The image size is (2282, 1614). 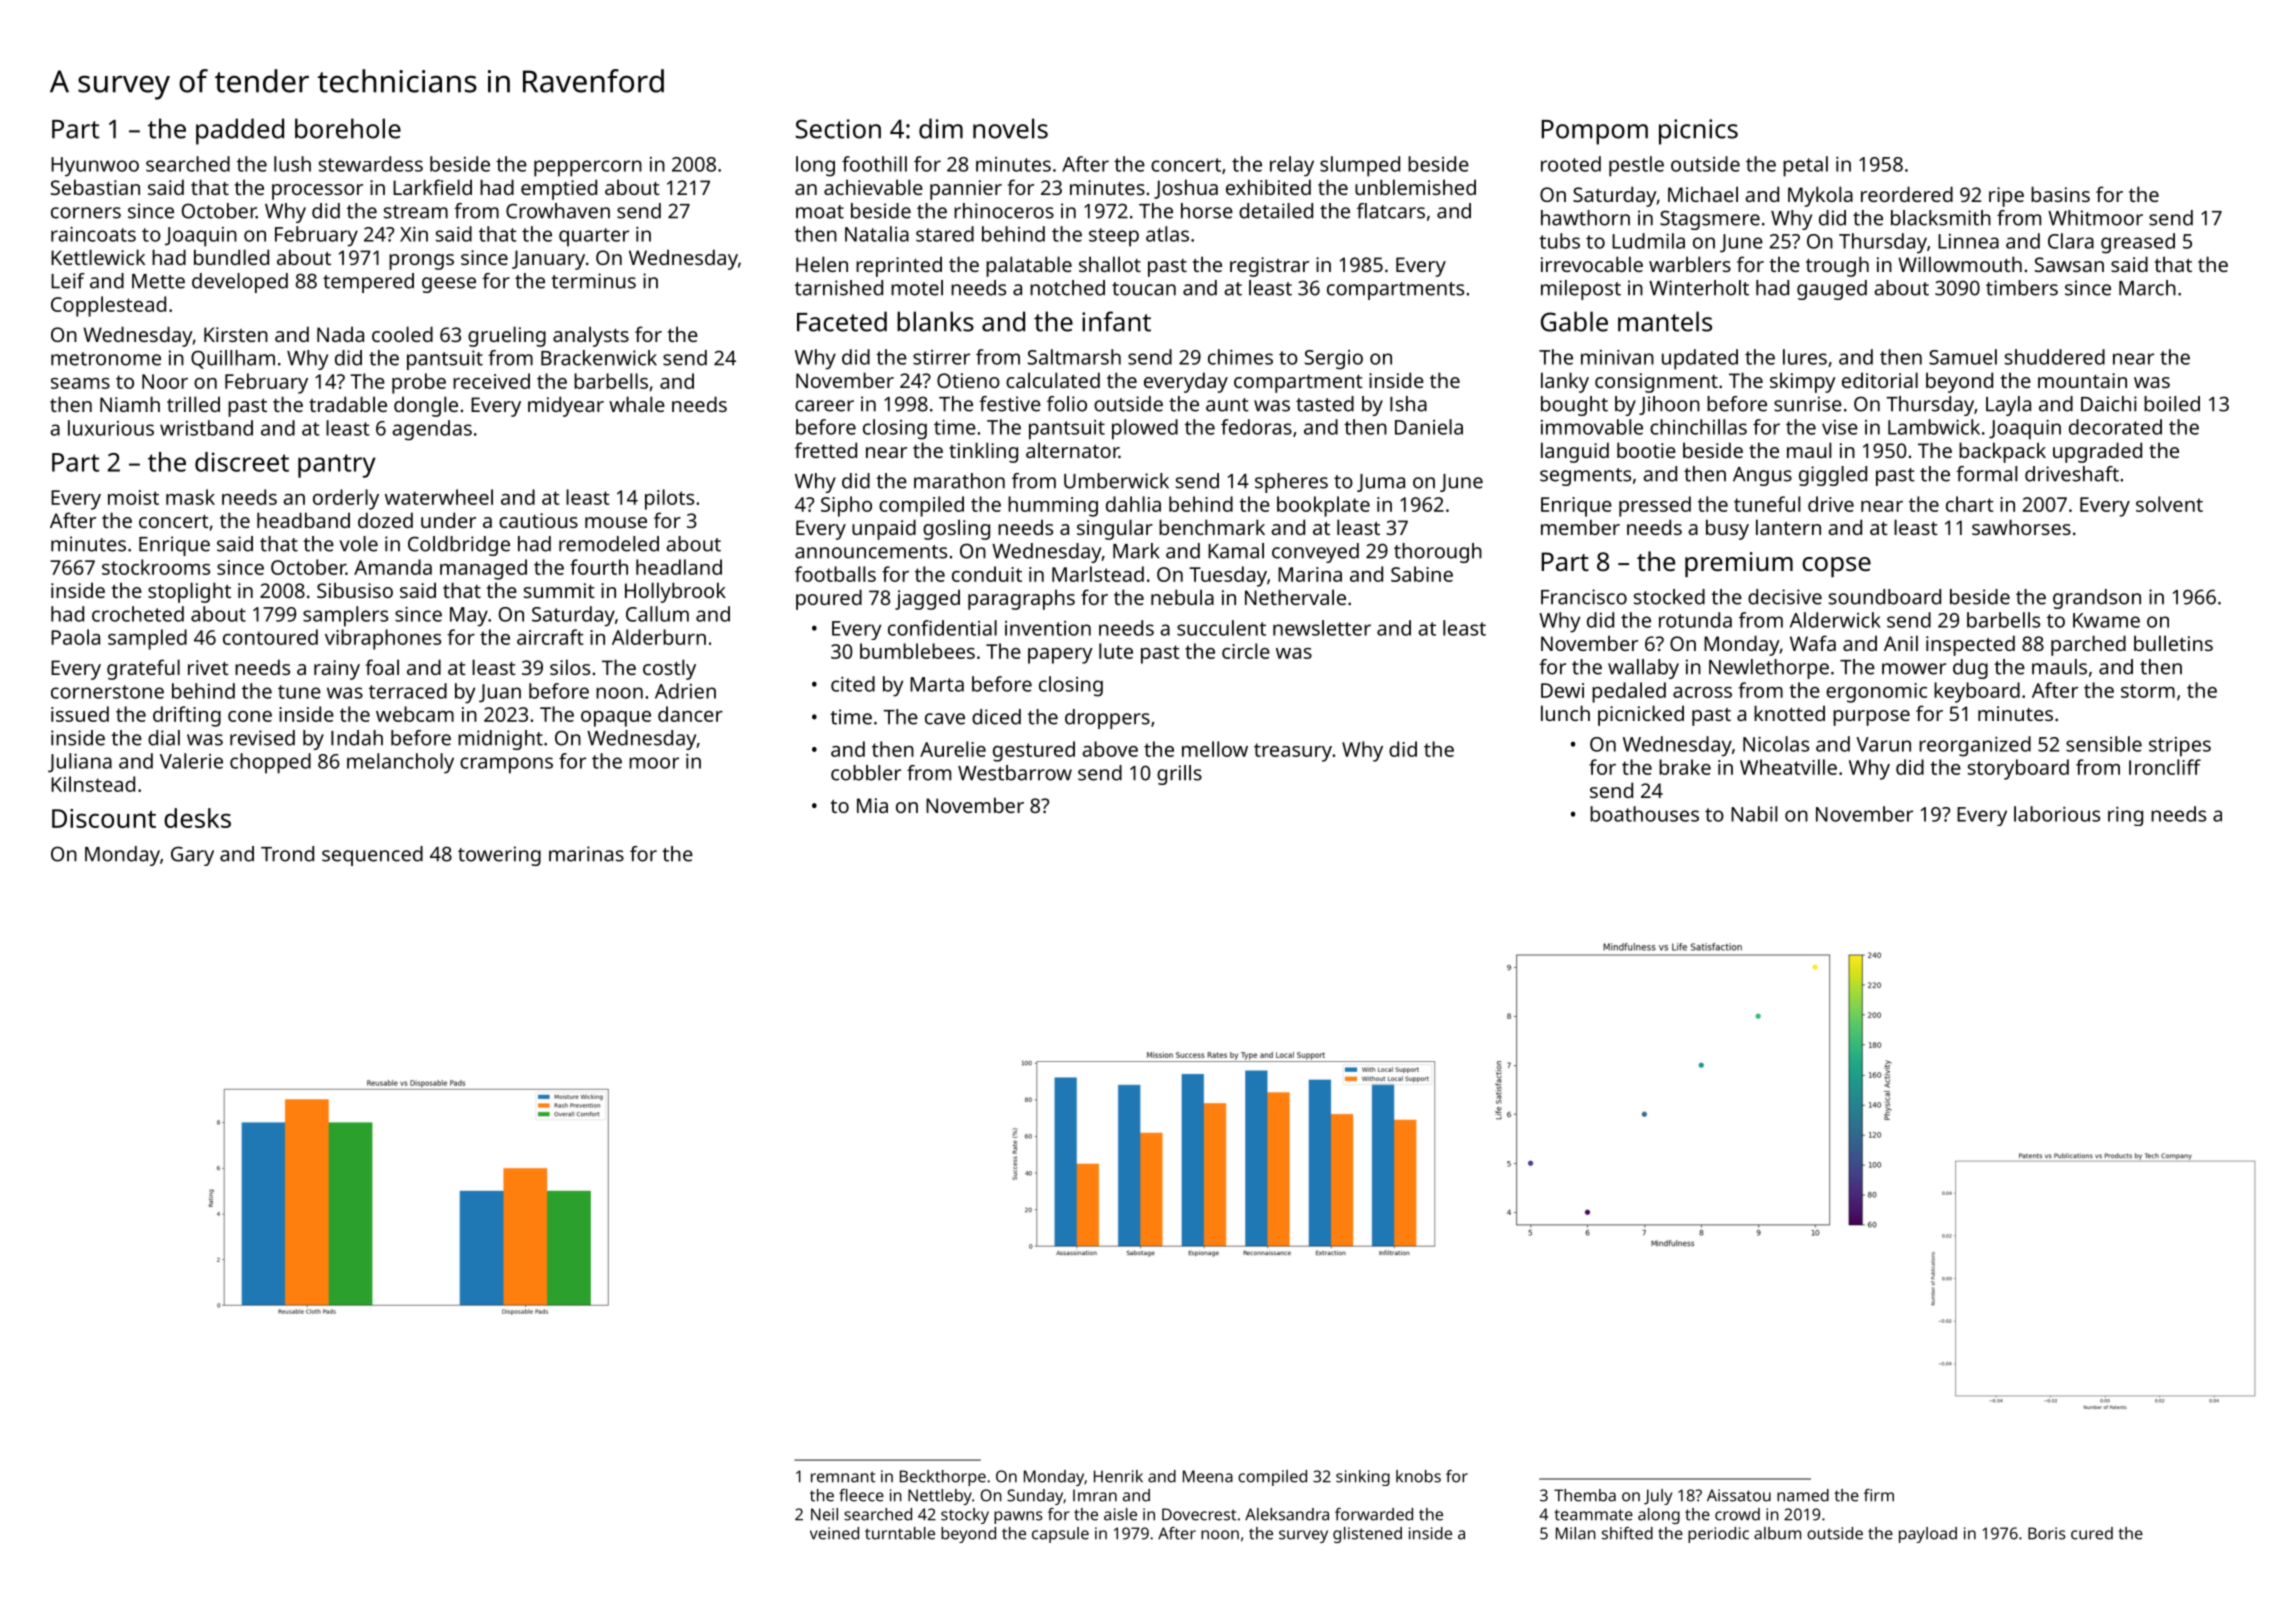 What do you see at coordinates (820, 212) in the page?
I see `moat` at bounding box center [820, 212].
